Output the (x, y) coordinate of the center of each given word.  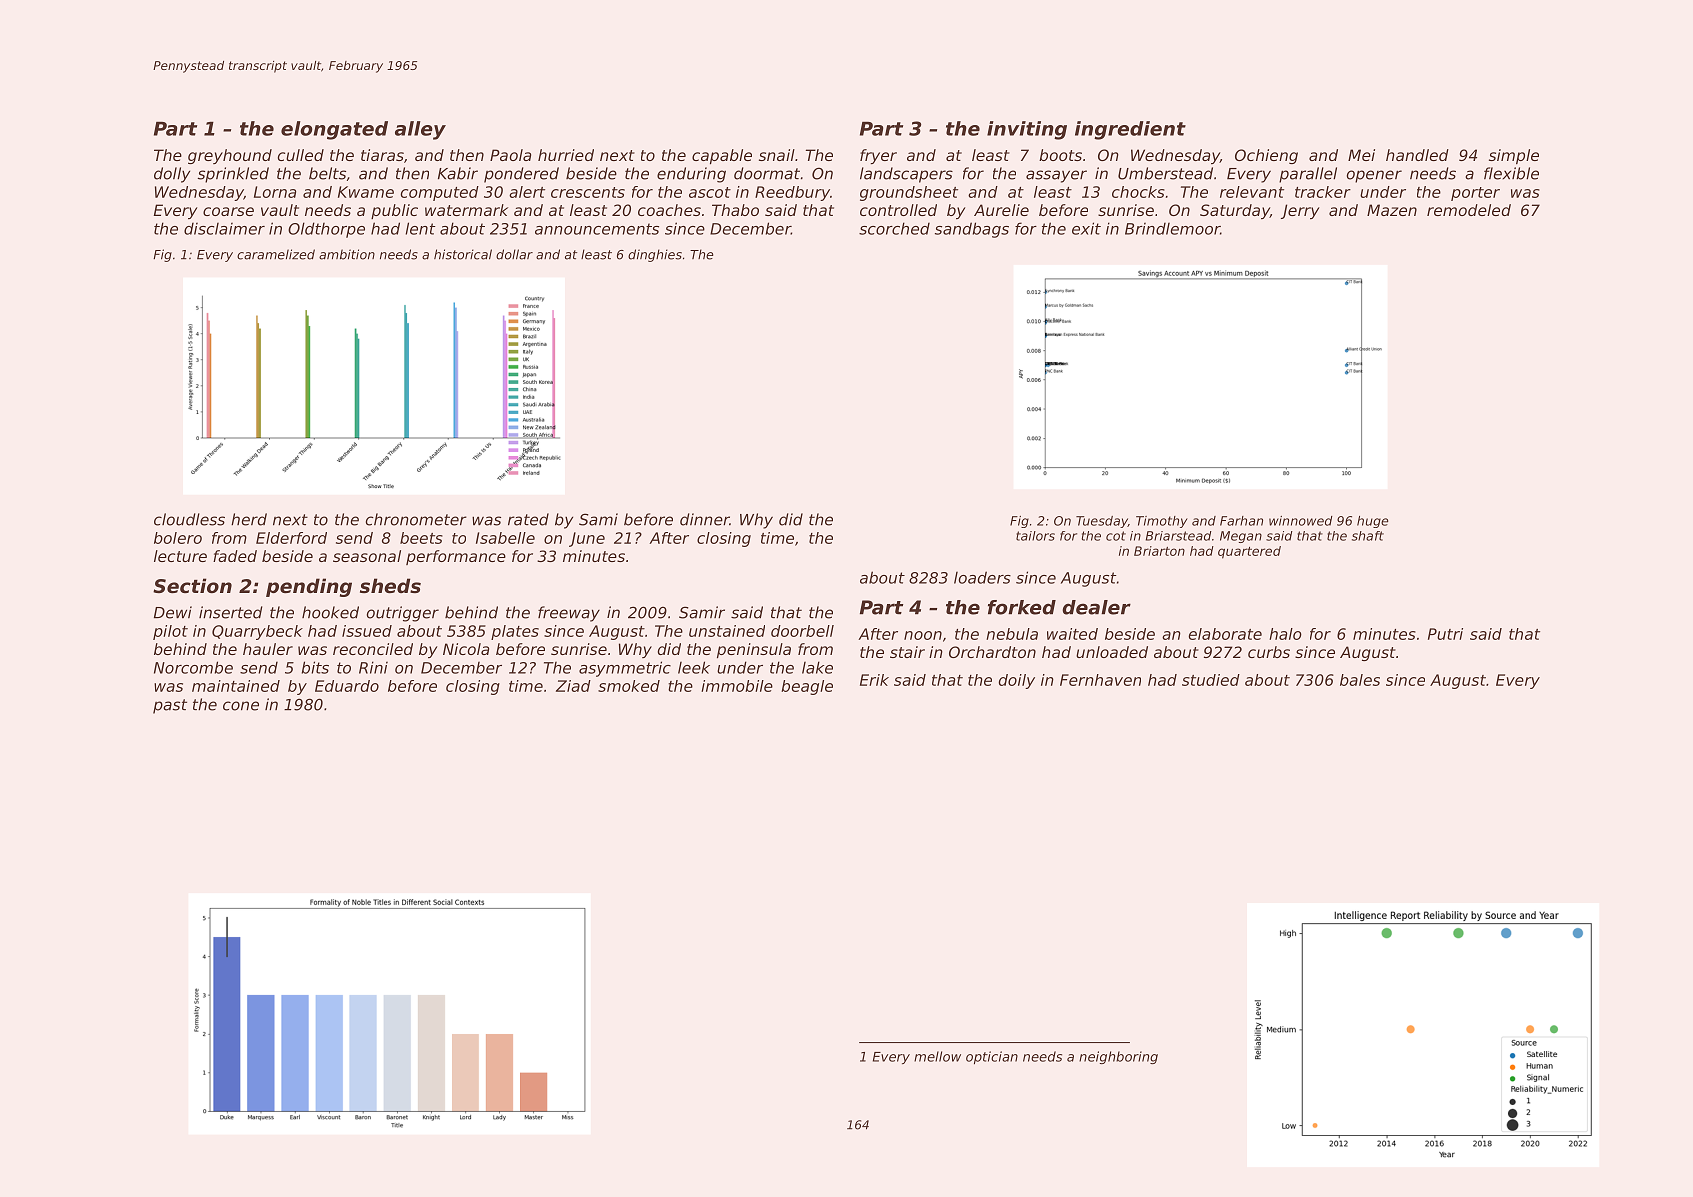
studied (1211, 680)
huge (1372, 522)
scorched (894, 228)
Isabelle (505, 538)
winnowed (1301, 521)
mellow (937, 1056)
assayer (1056, 176)
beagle (807, 687)
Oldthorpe (326, 230)
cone (241, 706)
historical (463, 254)
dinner (705, 519)
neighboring (1118, 1057)
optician (992, 1057)
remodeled (1469, 210)
